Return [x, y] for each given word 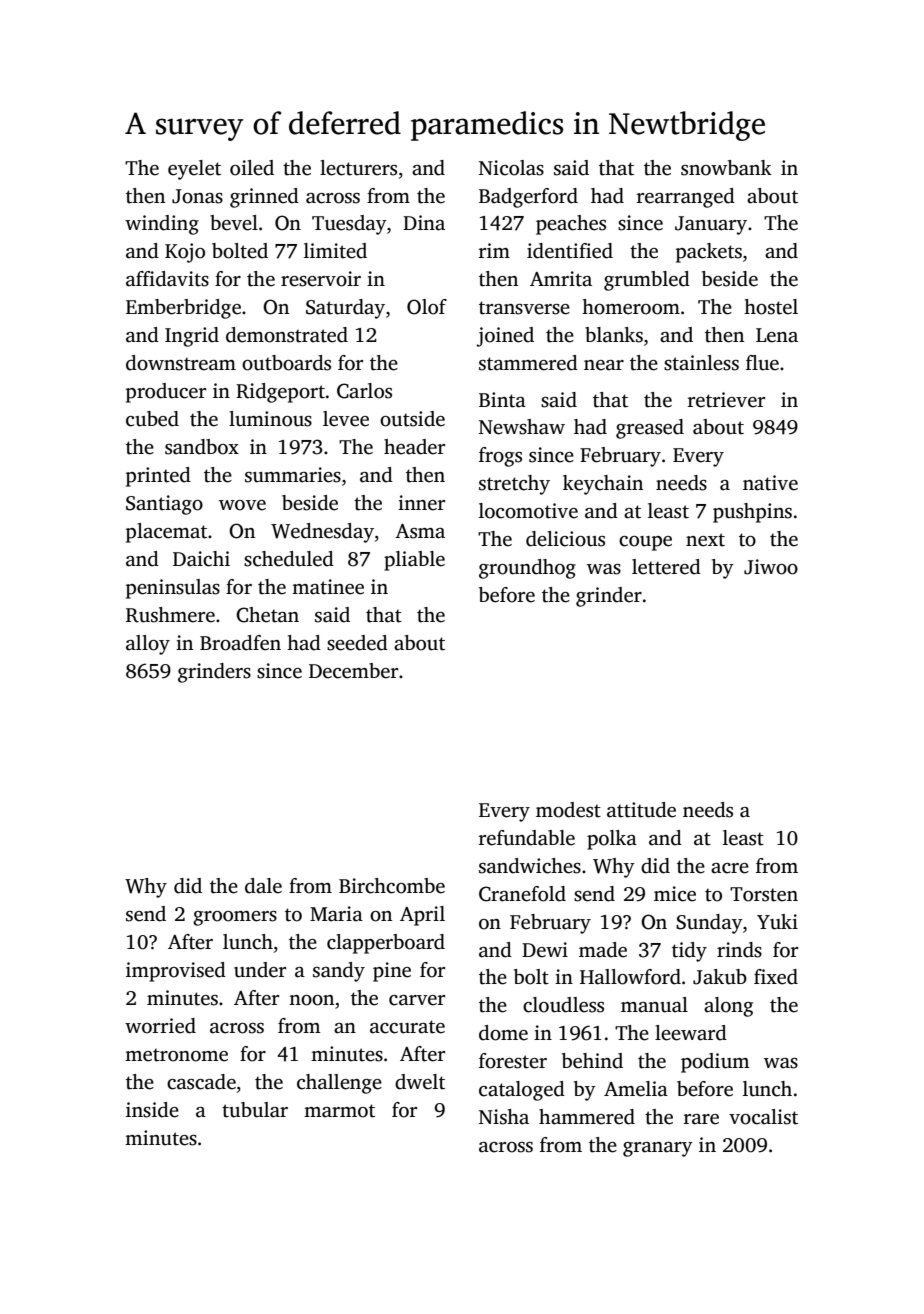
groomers [235, 918]
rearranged [686, 198]
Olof [427, 307]
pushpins [752, 513]
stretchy [514, 485]
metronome [176, 1055]
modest [568, 810]
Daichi [201, 559]
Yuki [777, 922]
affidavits [167, 279]
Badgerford [528, 198]
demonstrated [287, 335]
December [353, 671]
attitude [641, 810]
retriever [726, 400]
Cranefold [522, 894]
